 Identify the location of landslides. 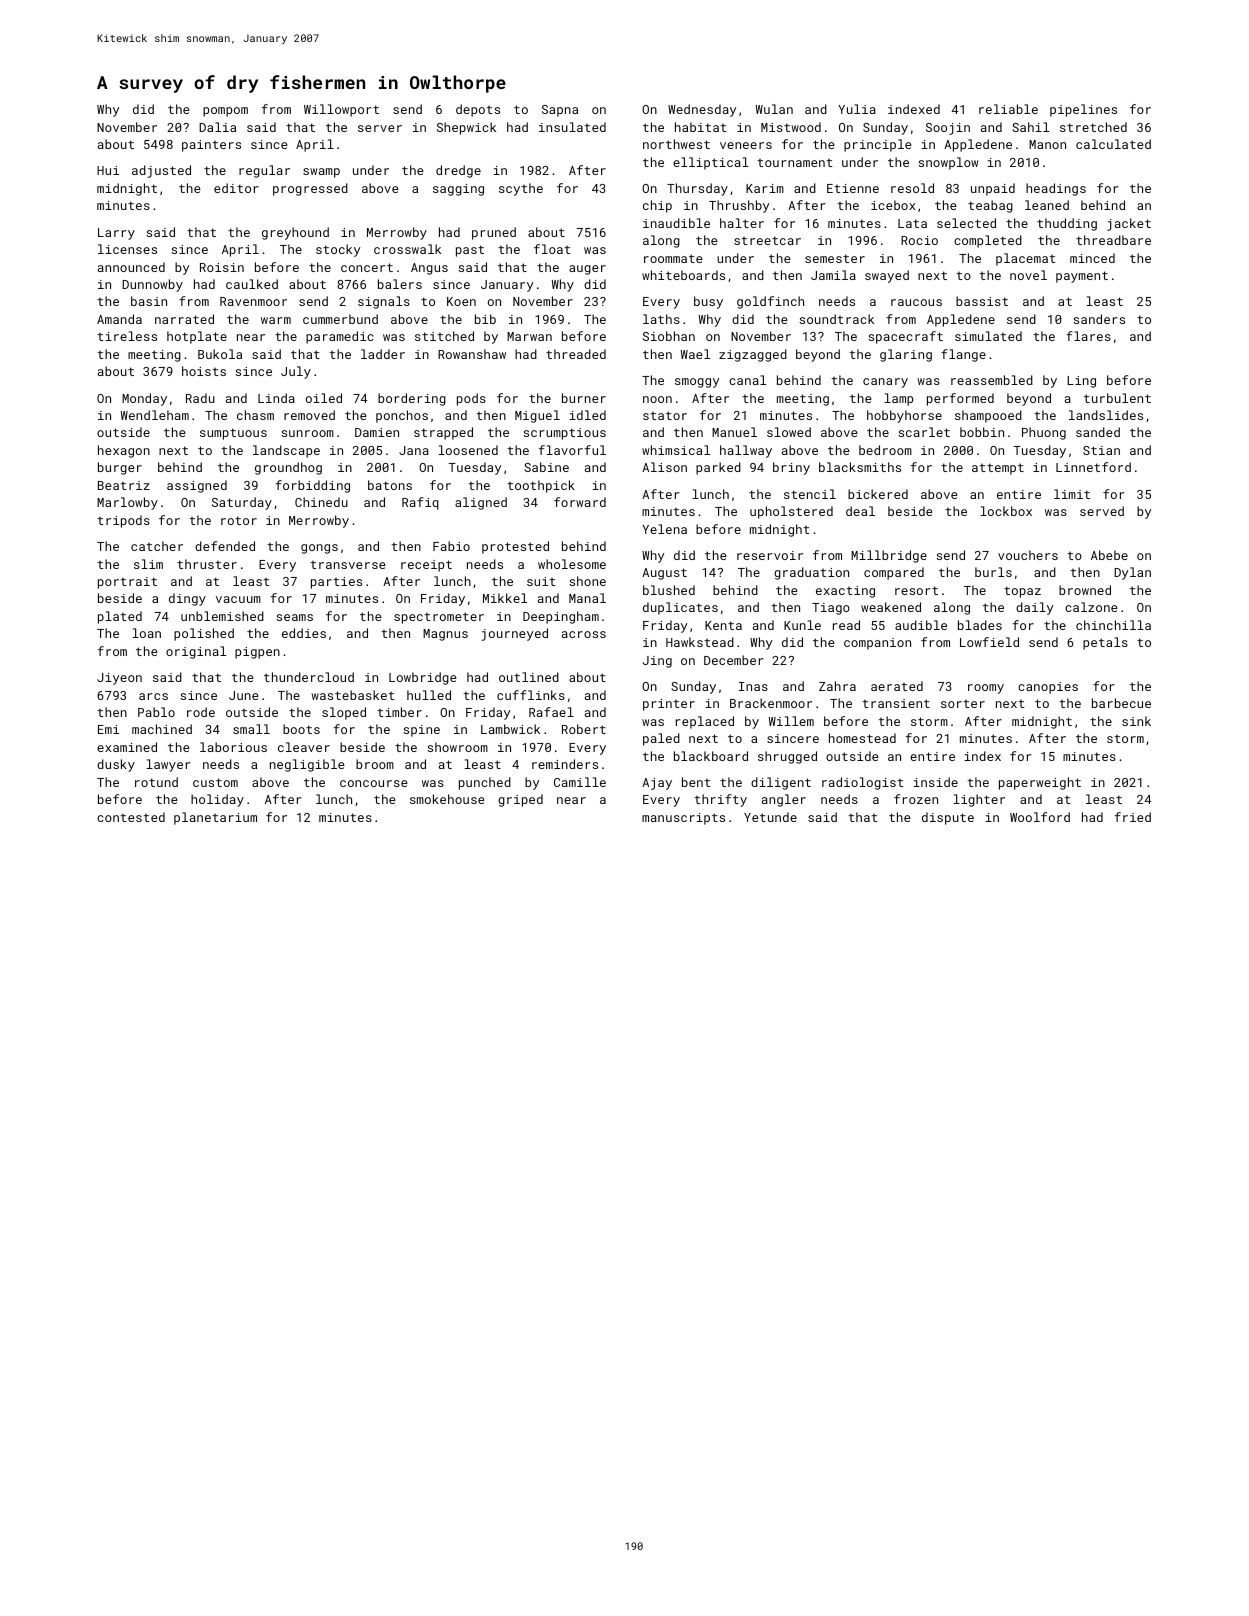
(1106, 415).
